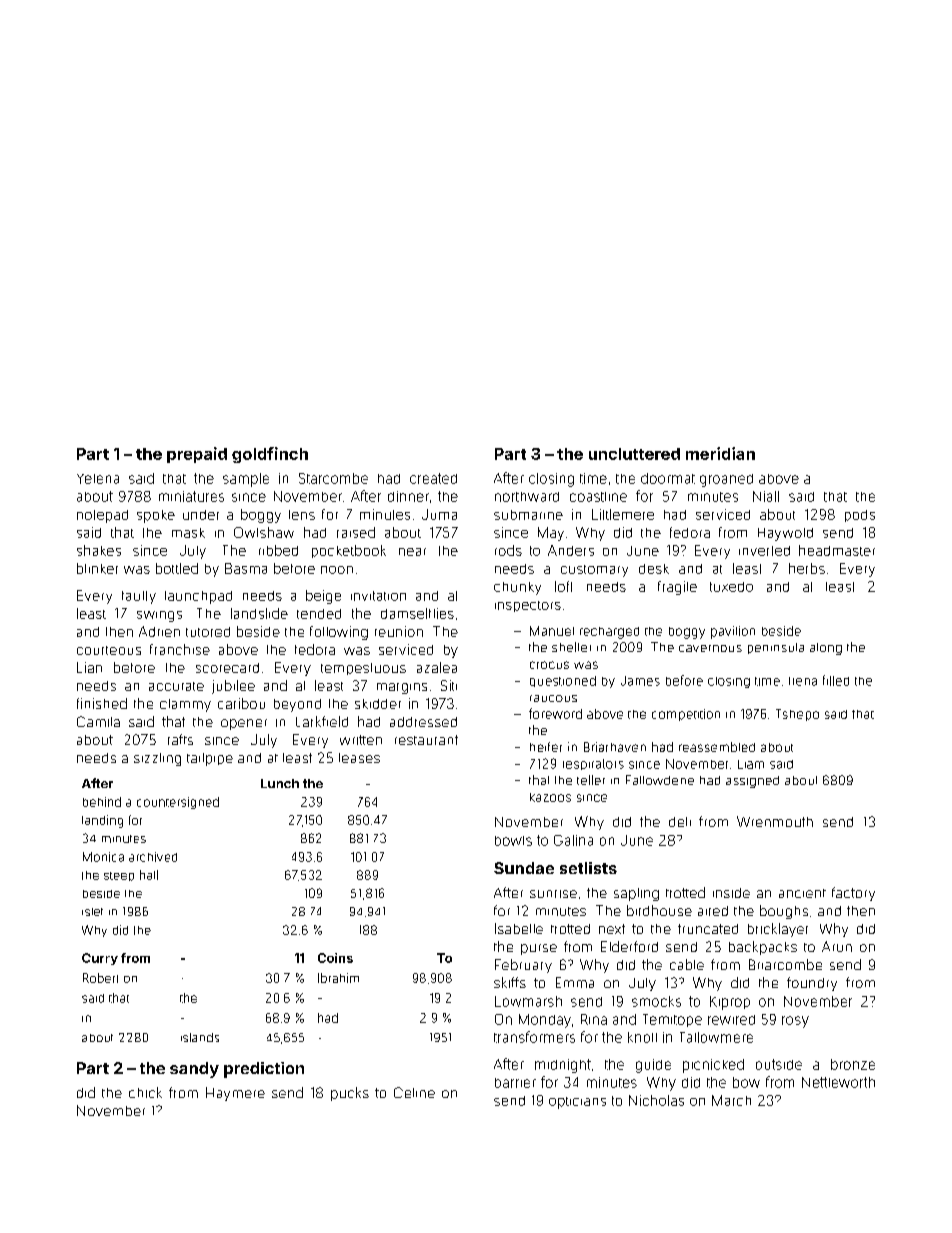 The image size is (952, 1233). What do you see at coordinates (577, 1103) in the image?
I see `opticians` at bounding box center [577, 1103].
